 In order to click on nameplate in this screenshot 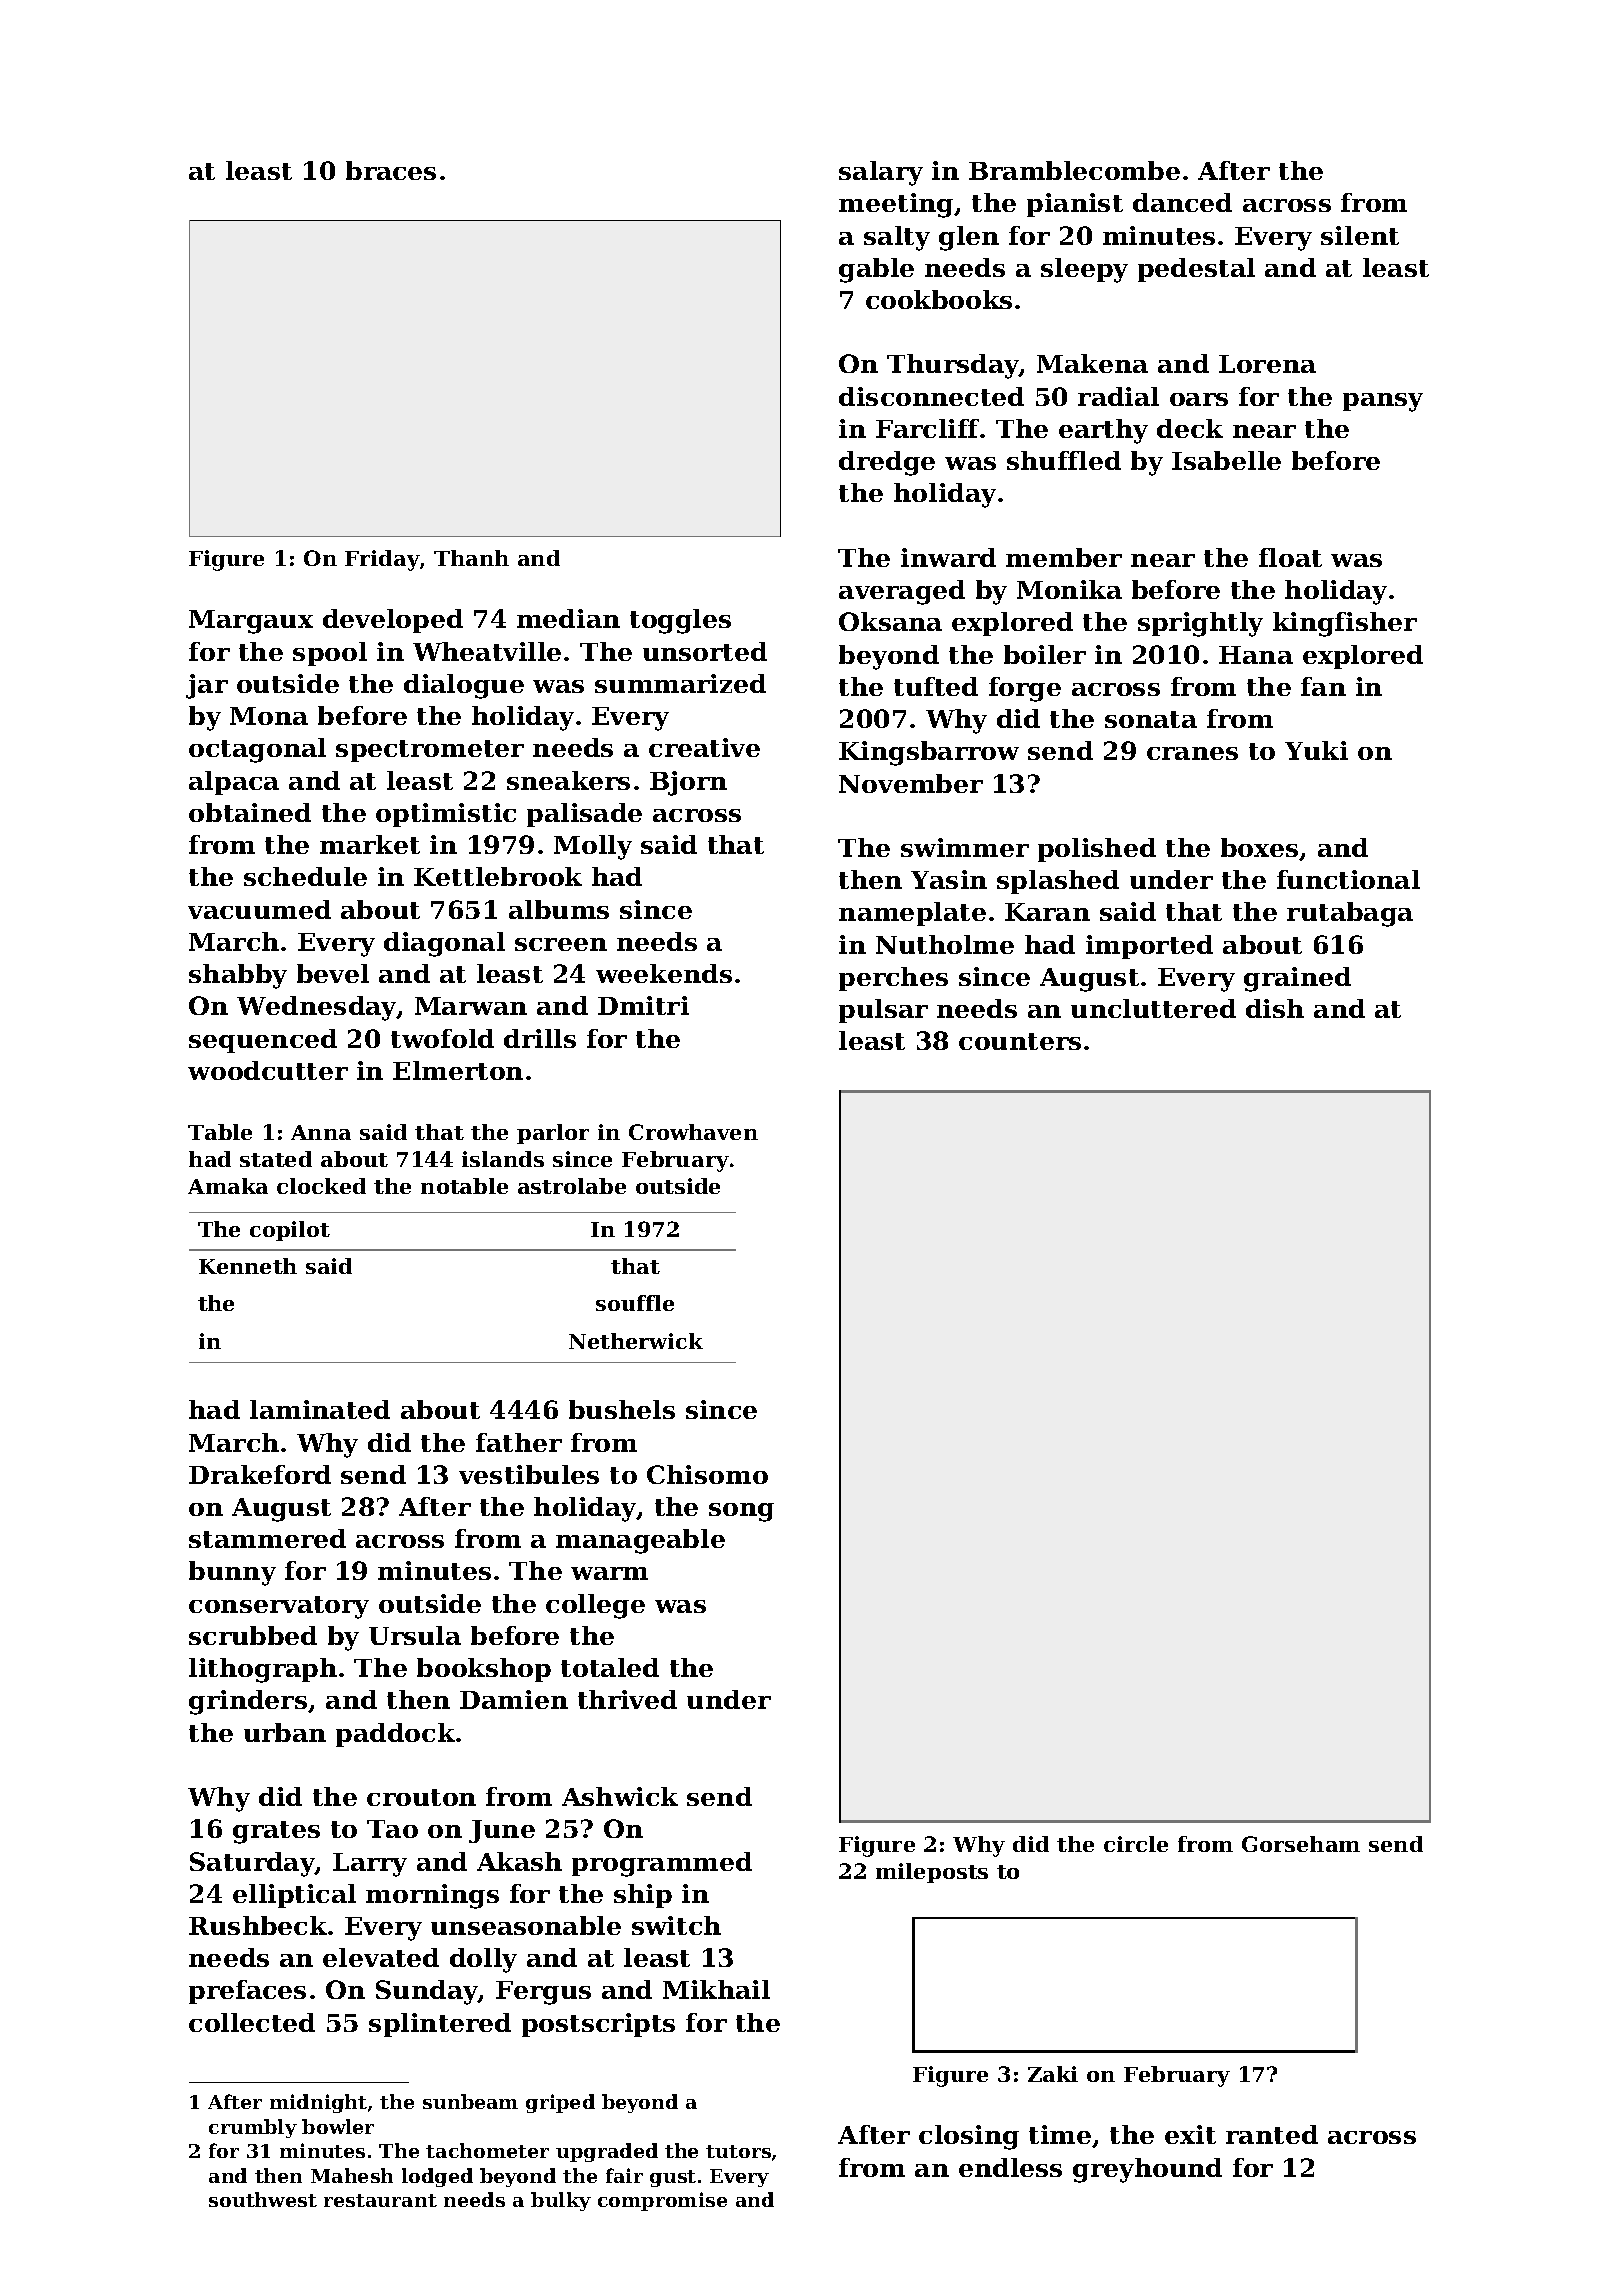, I will do `click(912, 914)`.
